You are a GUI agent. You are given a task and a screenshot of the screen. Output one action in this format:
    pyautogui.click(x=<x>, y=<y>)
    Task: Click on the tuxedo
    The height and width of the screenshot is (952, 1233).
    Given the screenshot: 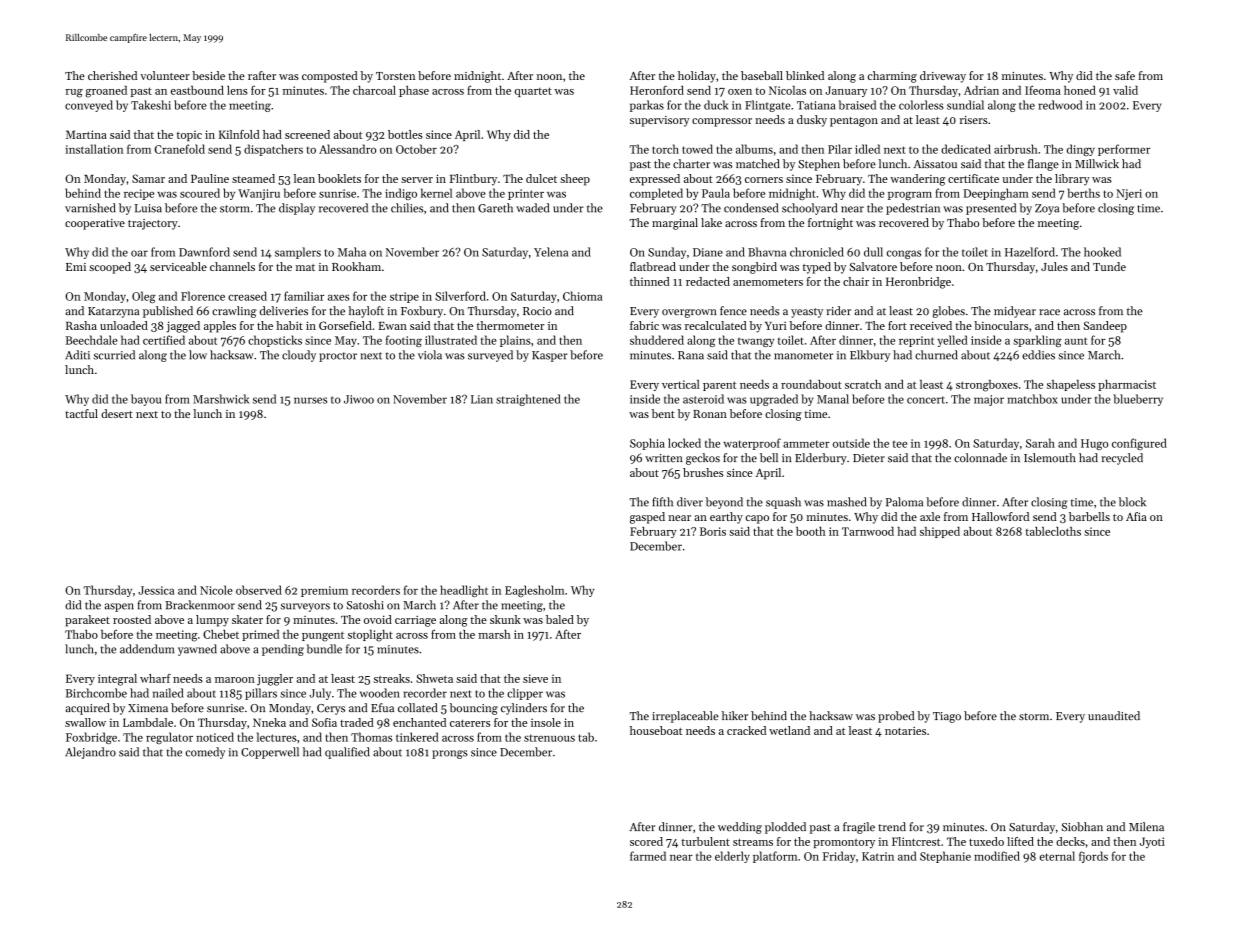 What is the action you would take?
    pyautogui.click(x=986, y=841)
